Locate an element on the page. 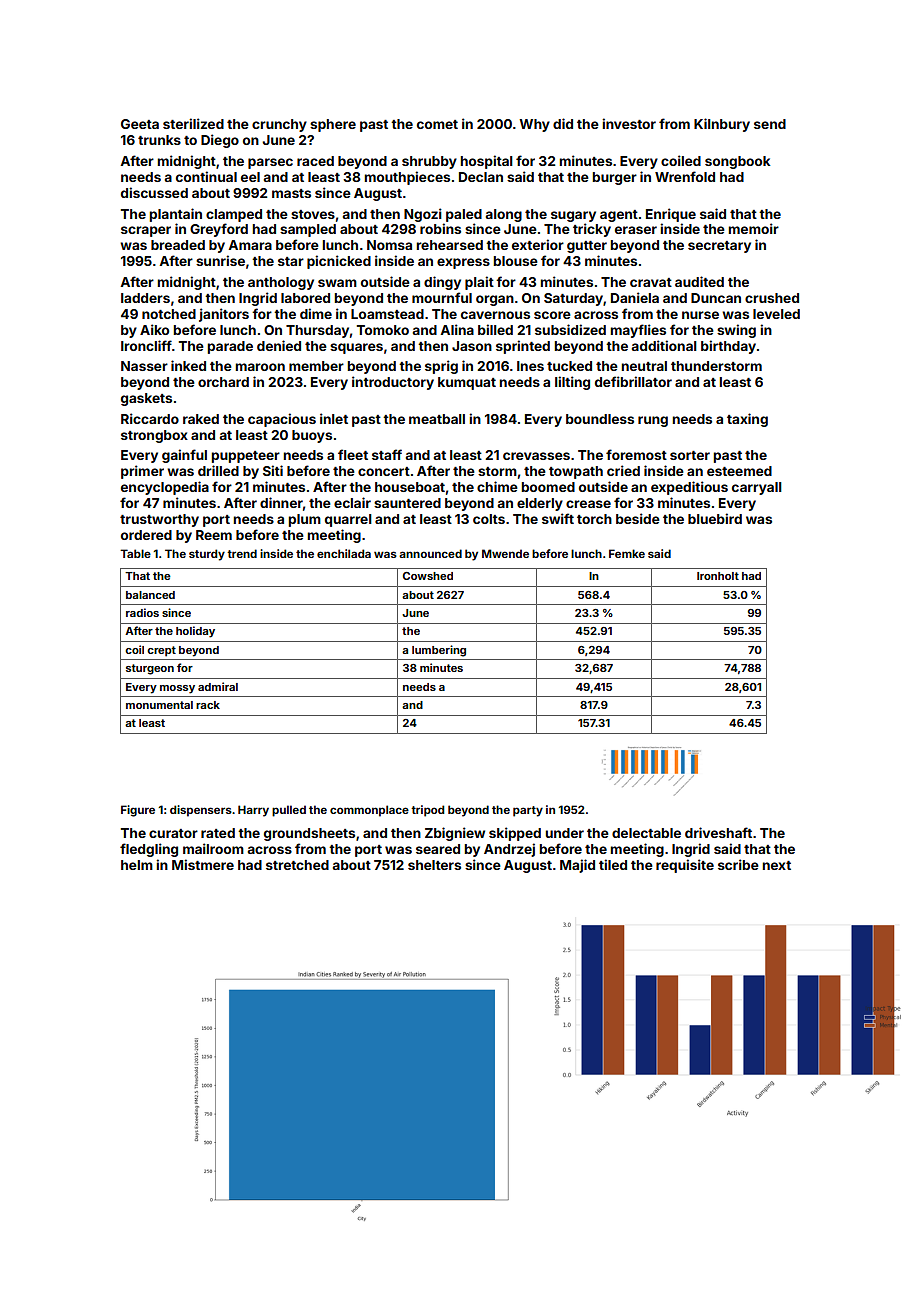 Image resolution: width=924 pixels, height=1308 pixels. driveshaft is located at coordinates (718, 832).
